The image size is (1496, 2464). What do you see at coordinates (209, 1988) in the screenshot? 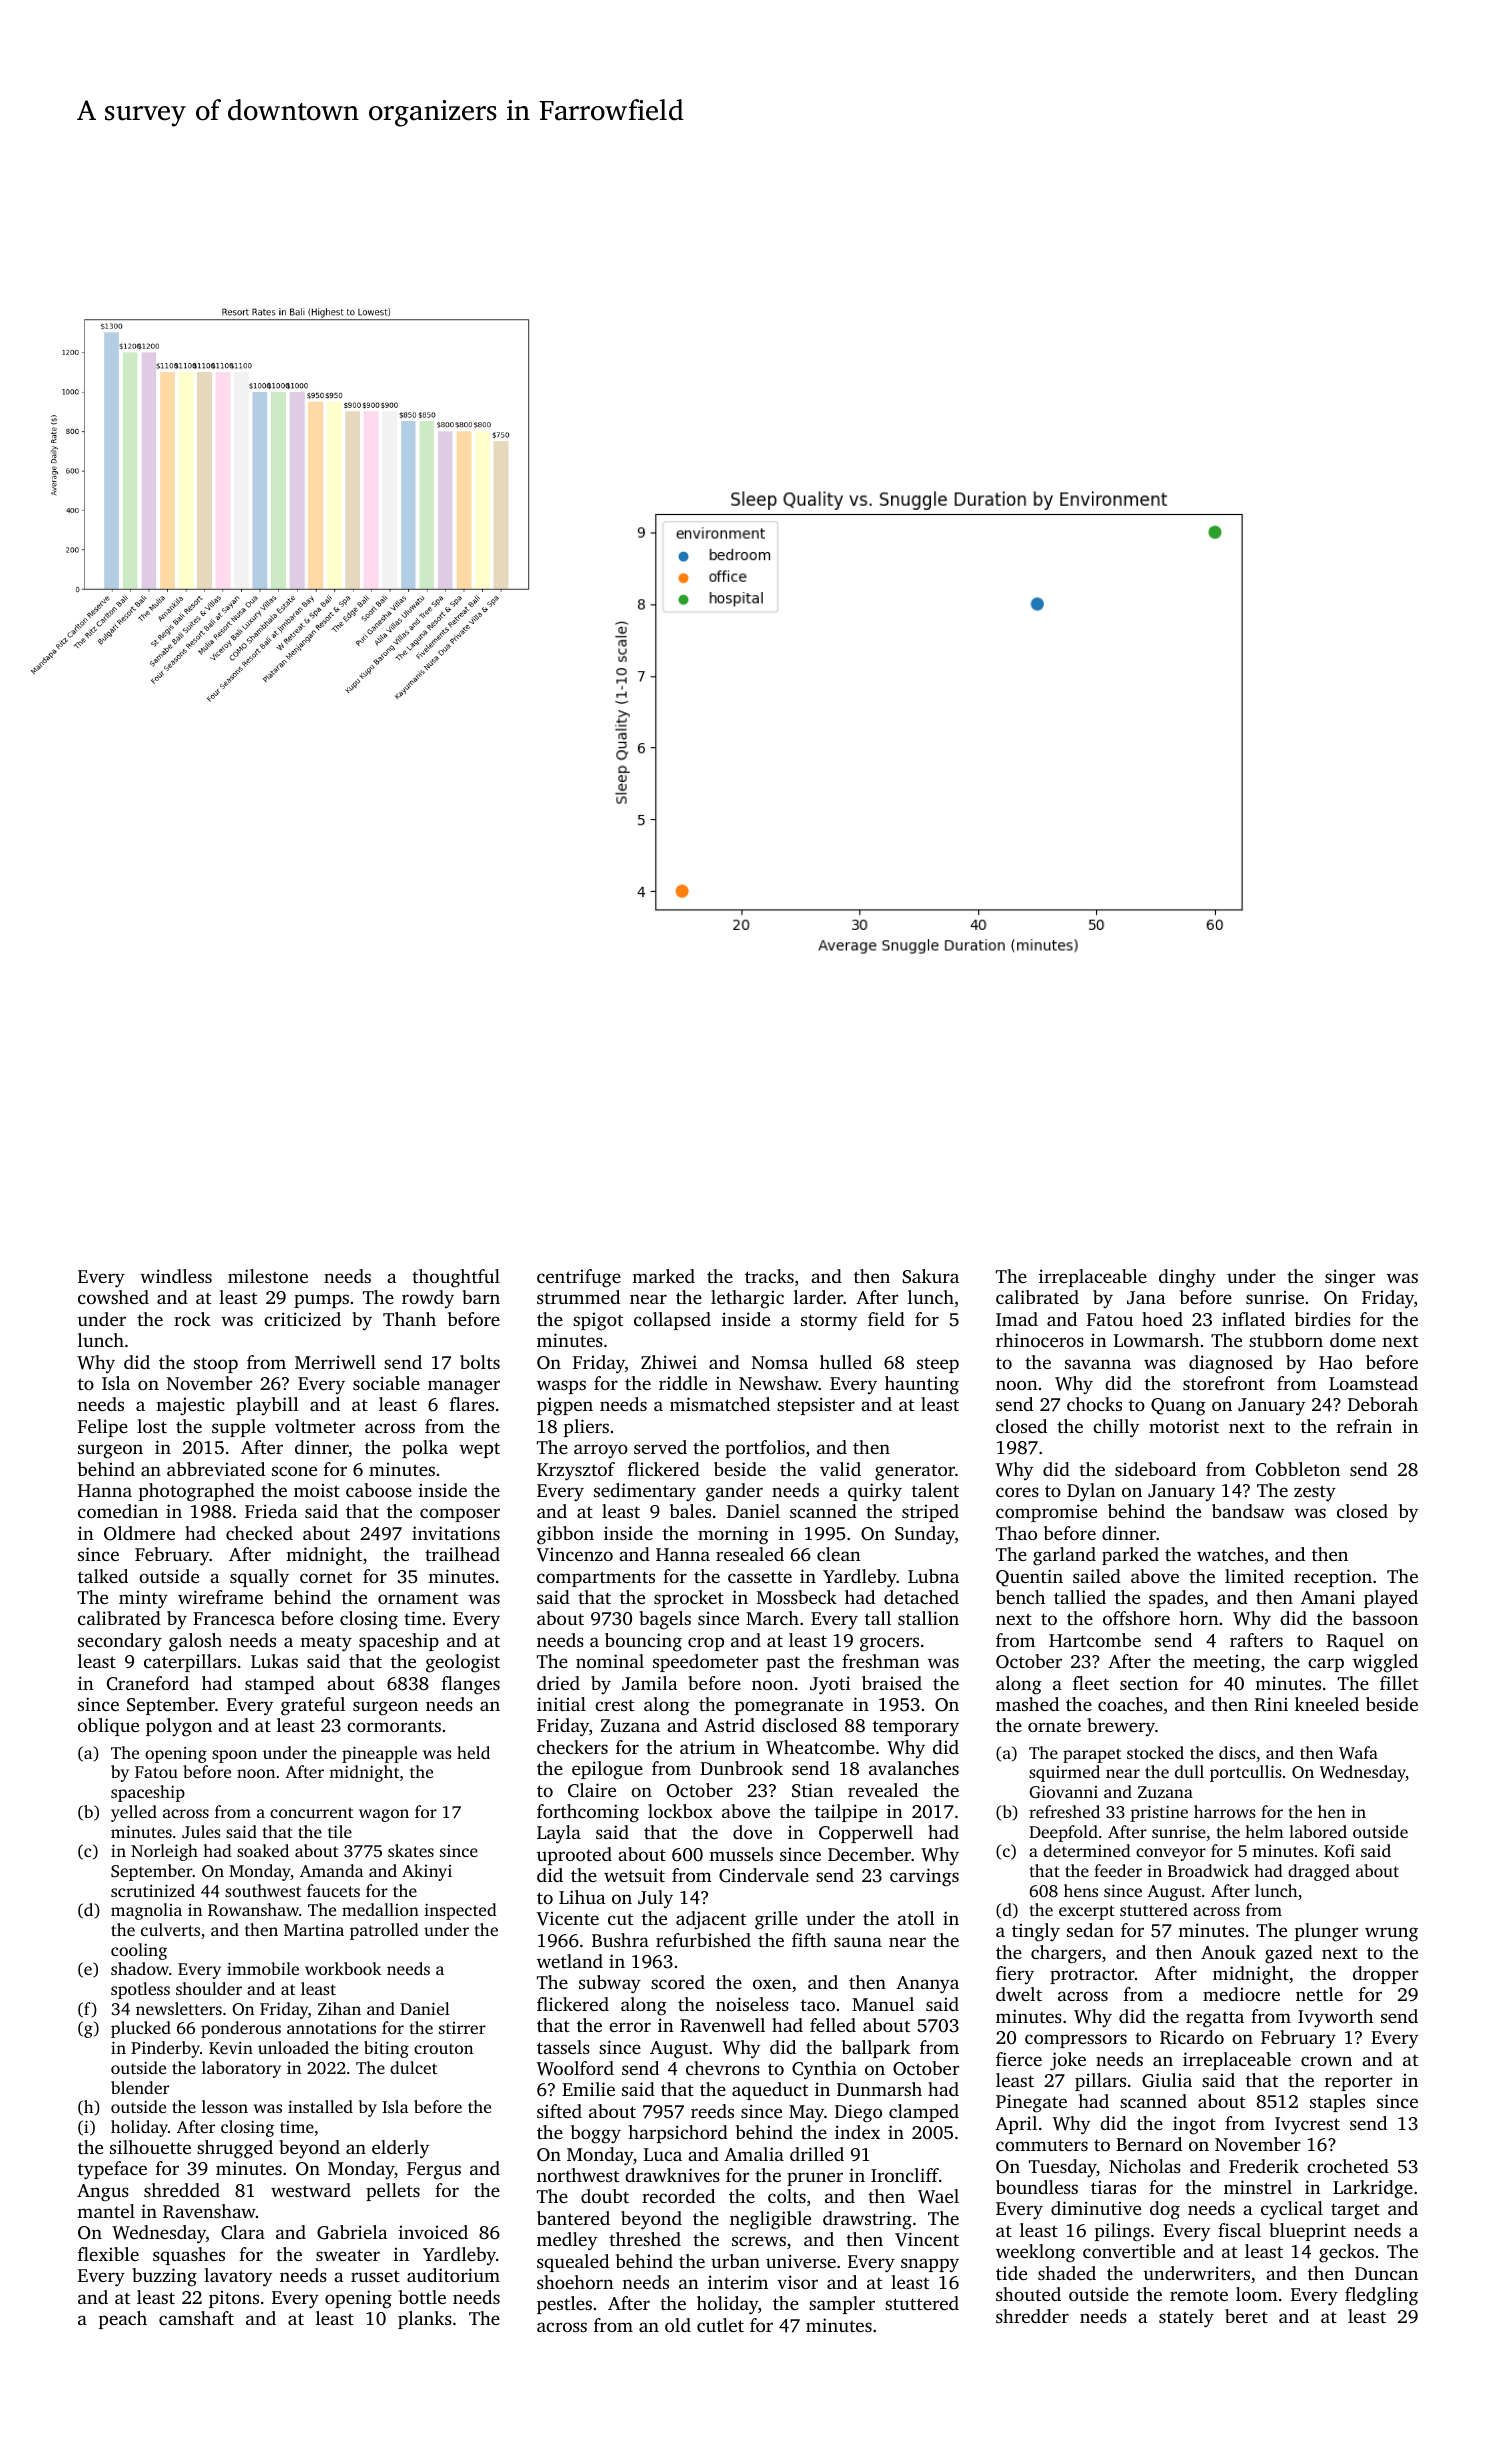
I see `shoulder` at bounding box center [209, 1988].
